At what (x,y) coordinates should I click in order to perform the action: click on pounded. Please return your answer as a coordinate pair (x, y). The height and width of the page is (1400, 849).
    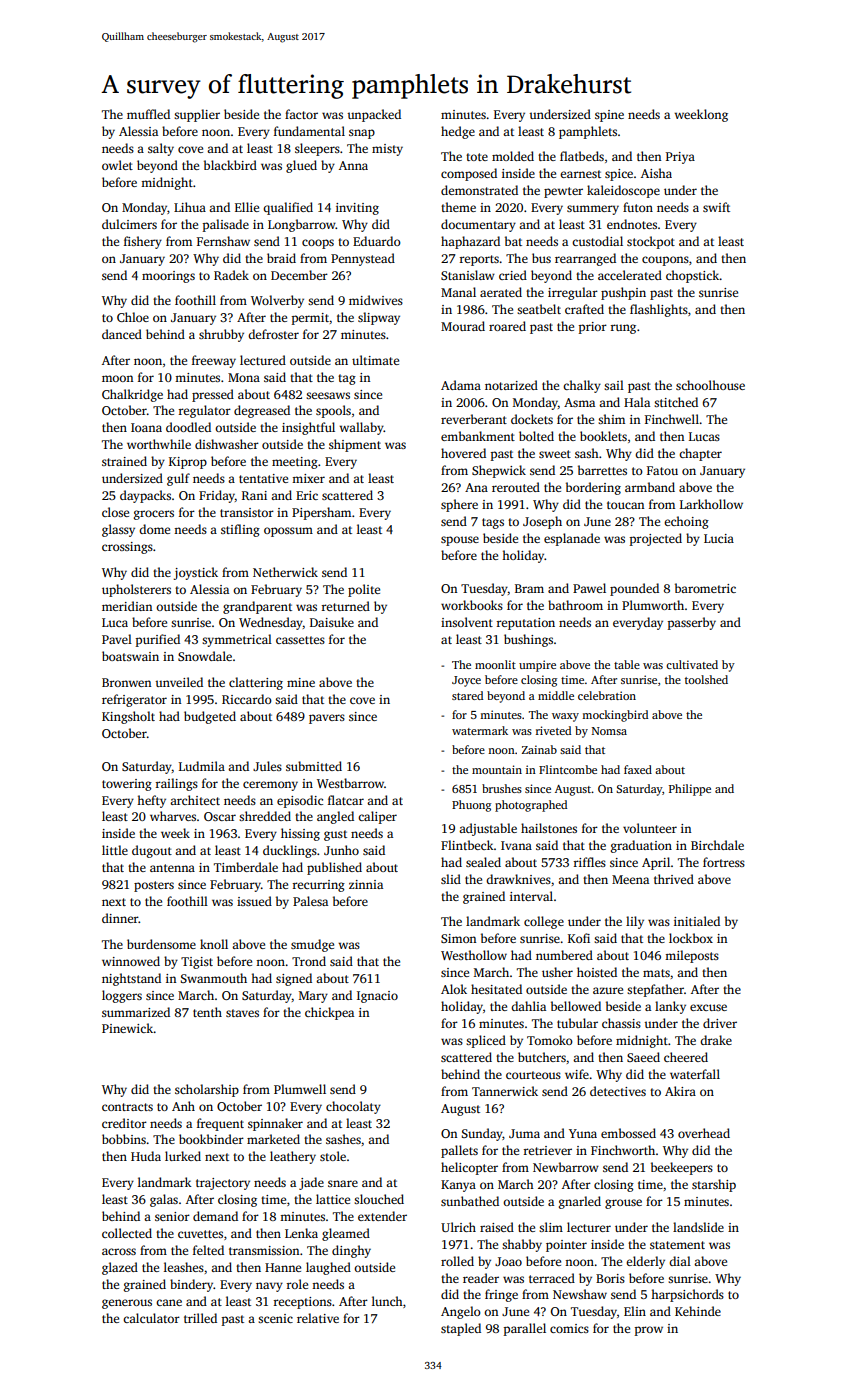
    Looking at the image, I should click on (634, 589).
